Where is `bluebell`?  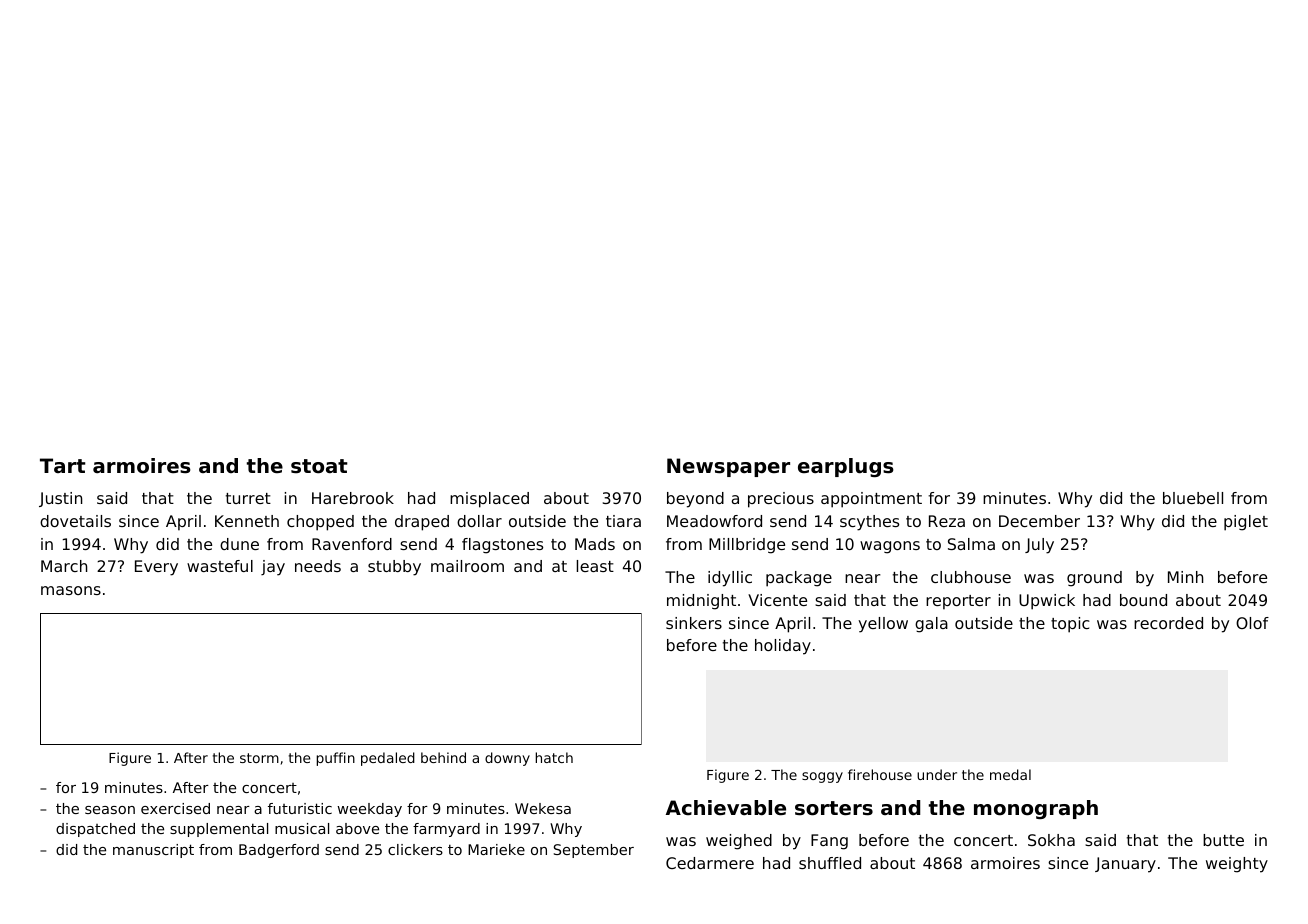
bluebell is located at coordinates (1193, 498).
